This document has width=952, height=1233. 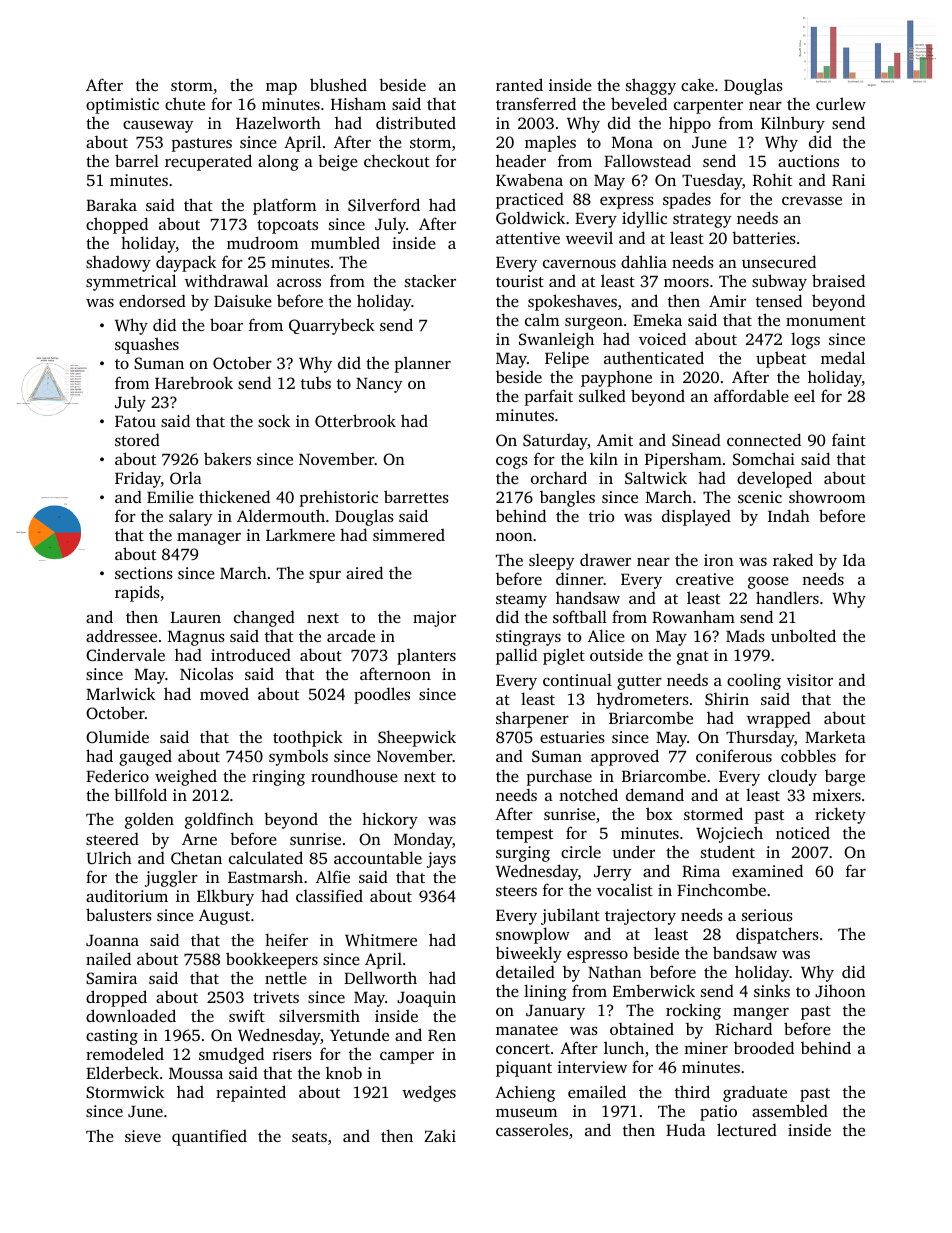 I want to click on Marlwick, so click(x=120, y=693).
